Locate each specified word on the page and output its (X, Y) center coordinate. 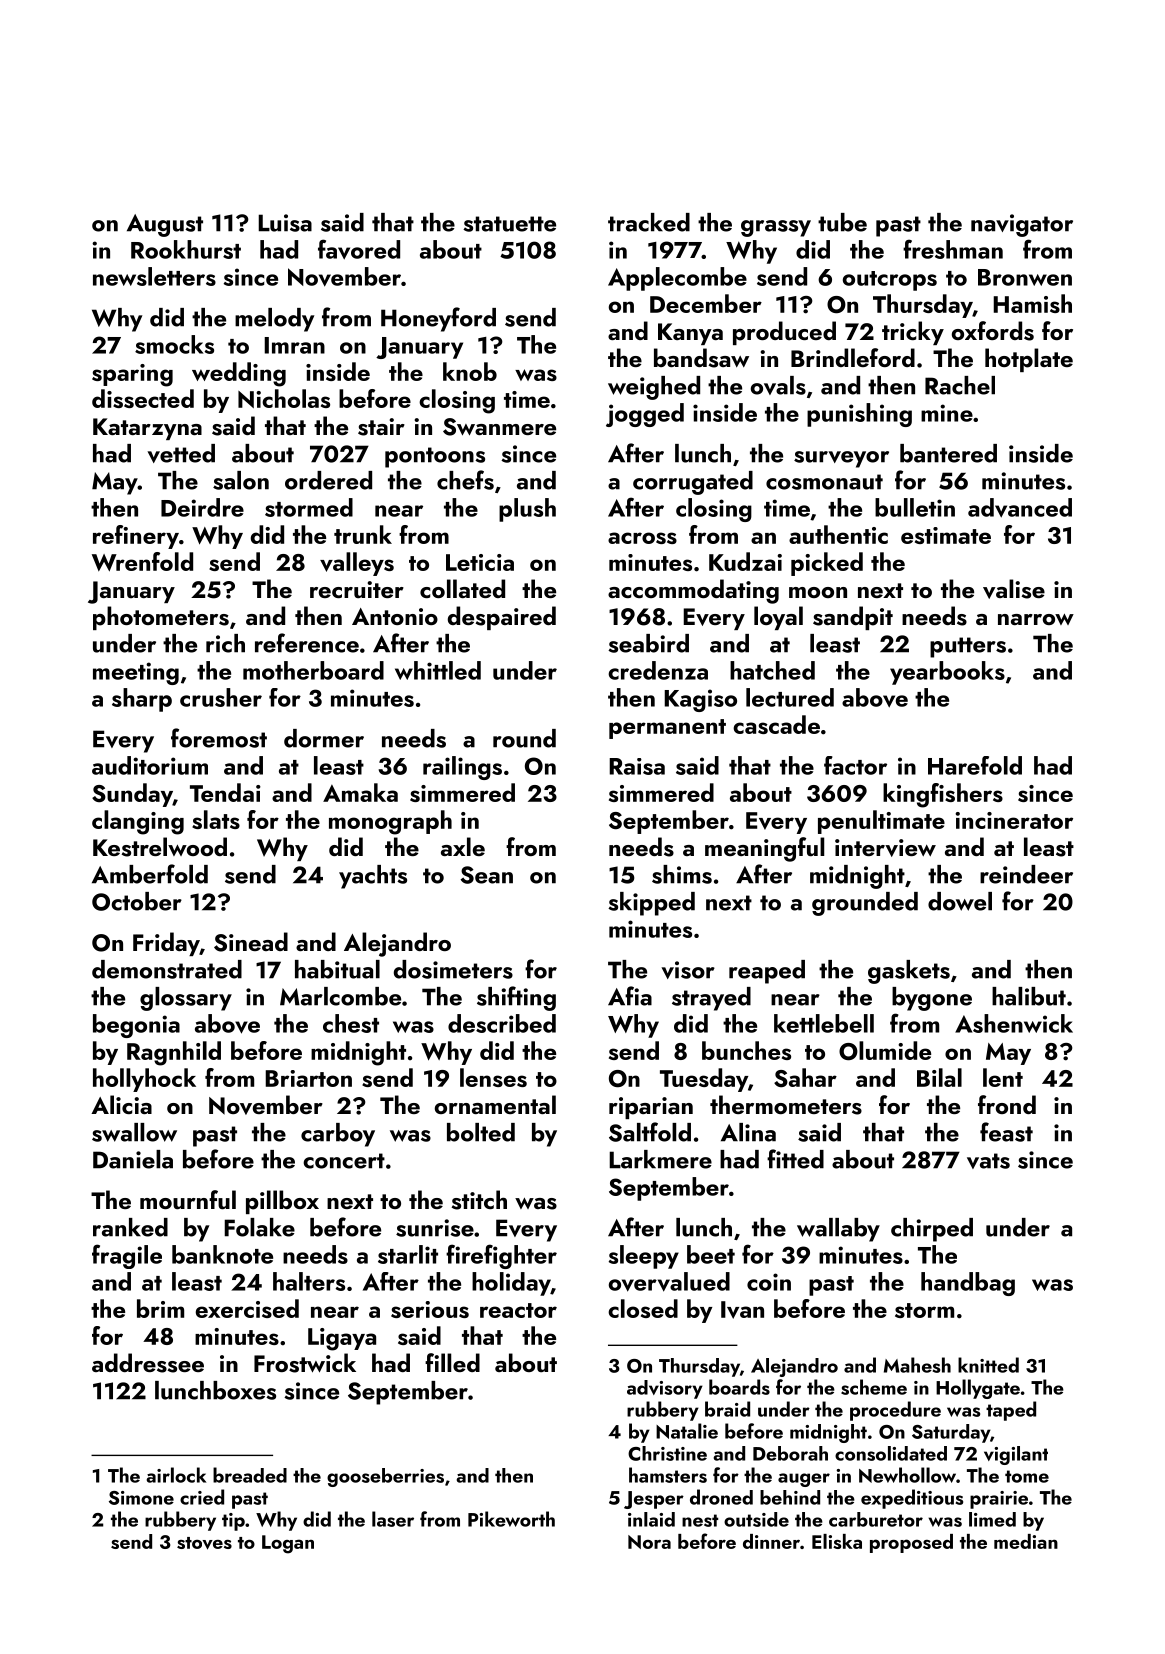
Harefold (975, 765)
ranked (130, 1227)
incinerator (1014, 820)
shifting (516, 998)
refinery (136, 537)
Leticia (480, 562)
